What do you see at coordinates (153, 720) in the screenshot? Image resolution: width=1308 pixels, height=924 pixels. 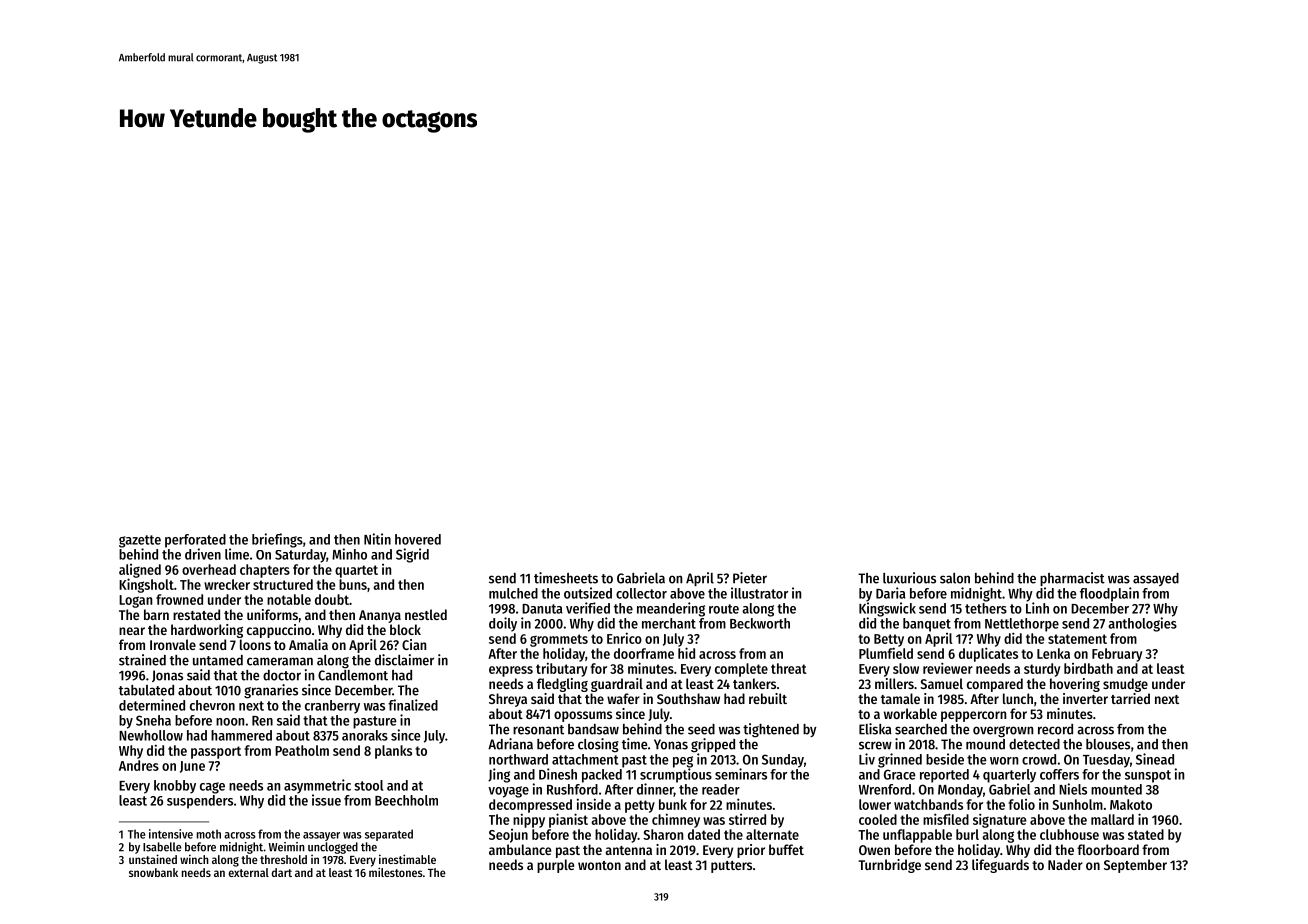 I see `Sneha` at bounding box center [153, 720].
